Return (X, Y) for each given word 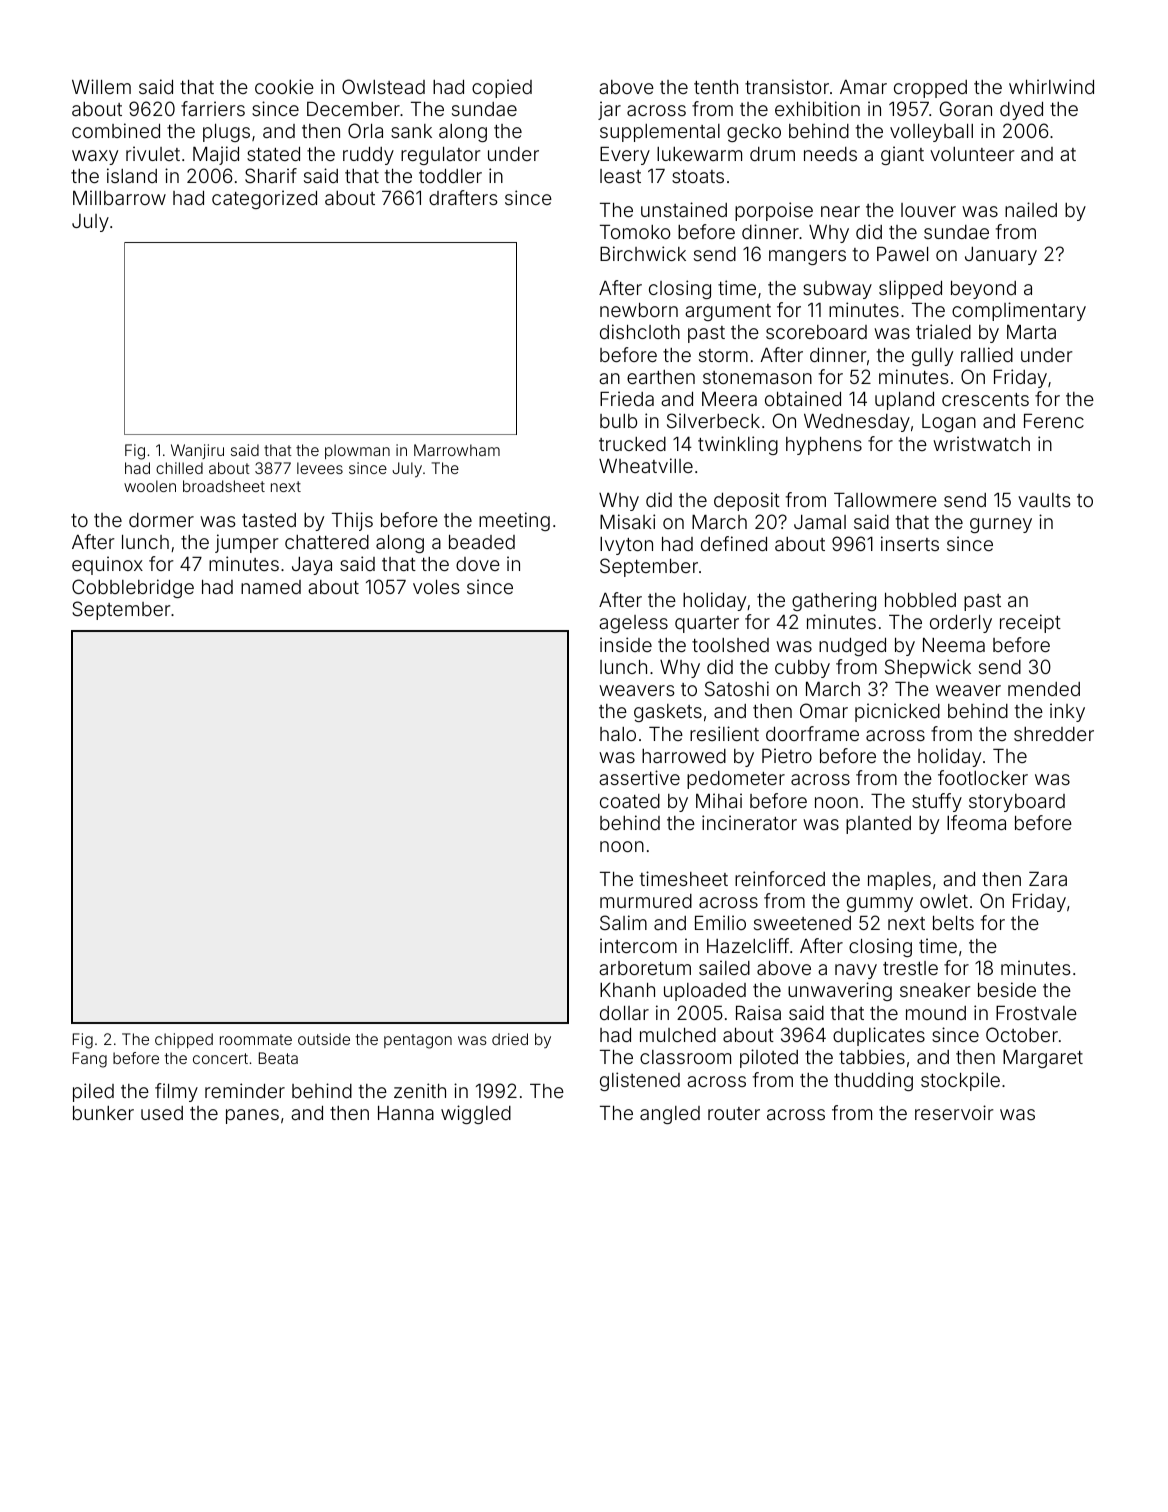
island (132, 175)
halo (618, 734)
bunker (103, 1113)
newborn (639, 310)
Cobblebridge (133, 588)
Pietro (787, 755)
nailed (1031, 209)
